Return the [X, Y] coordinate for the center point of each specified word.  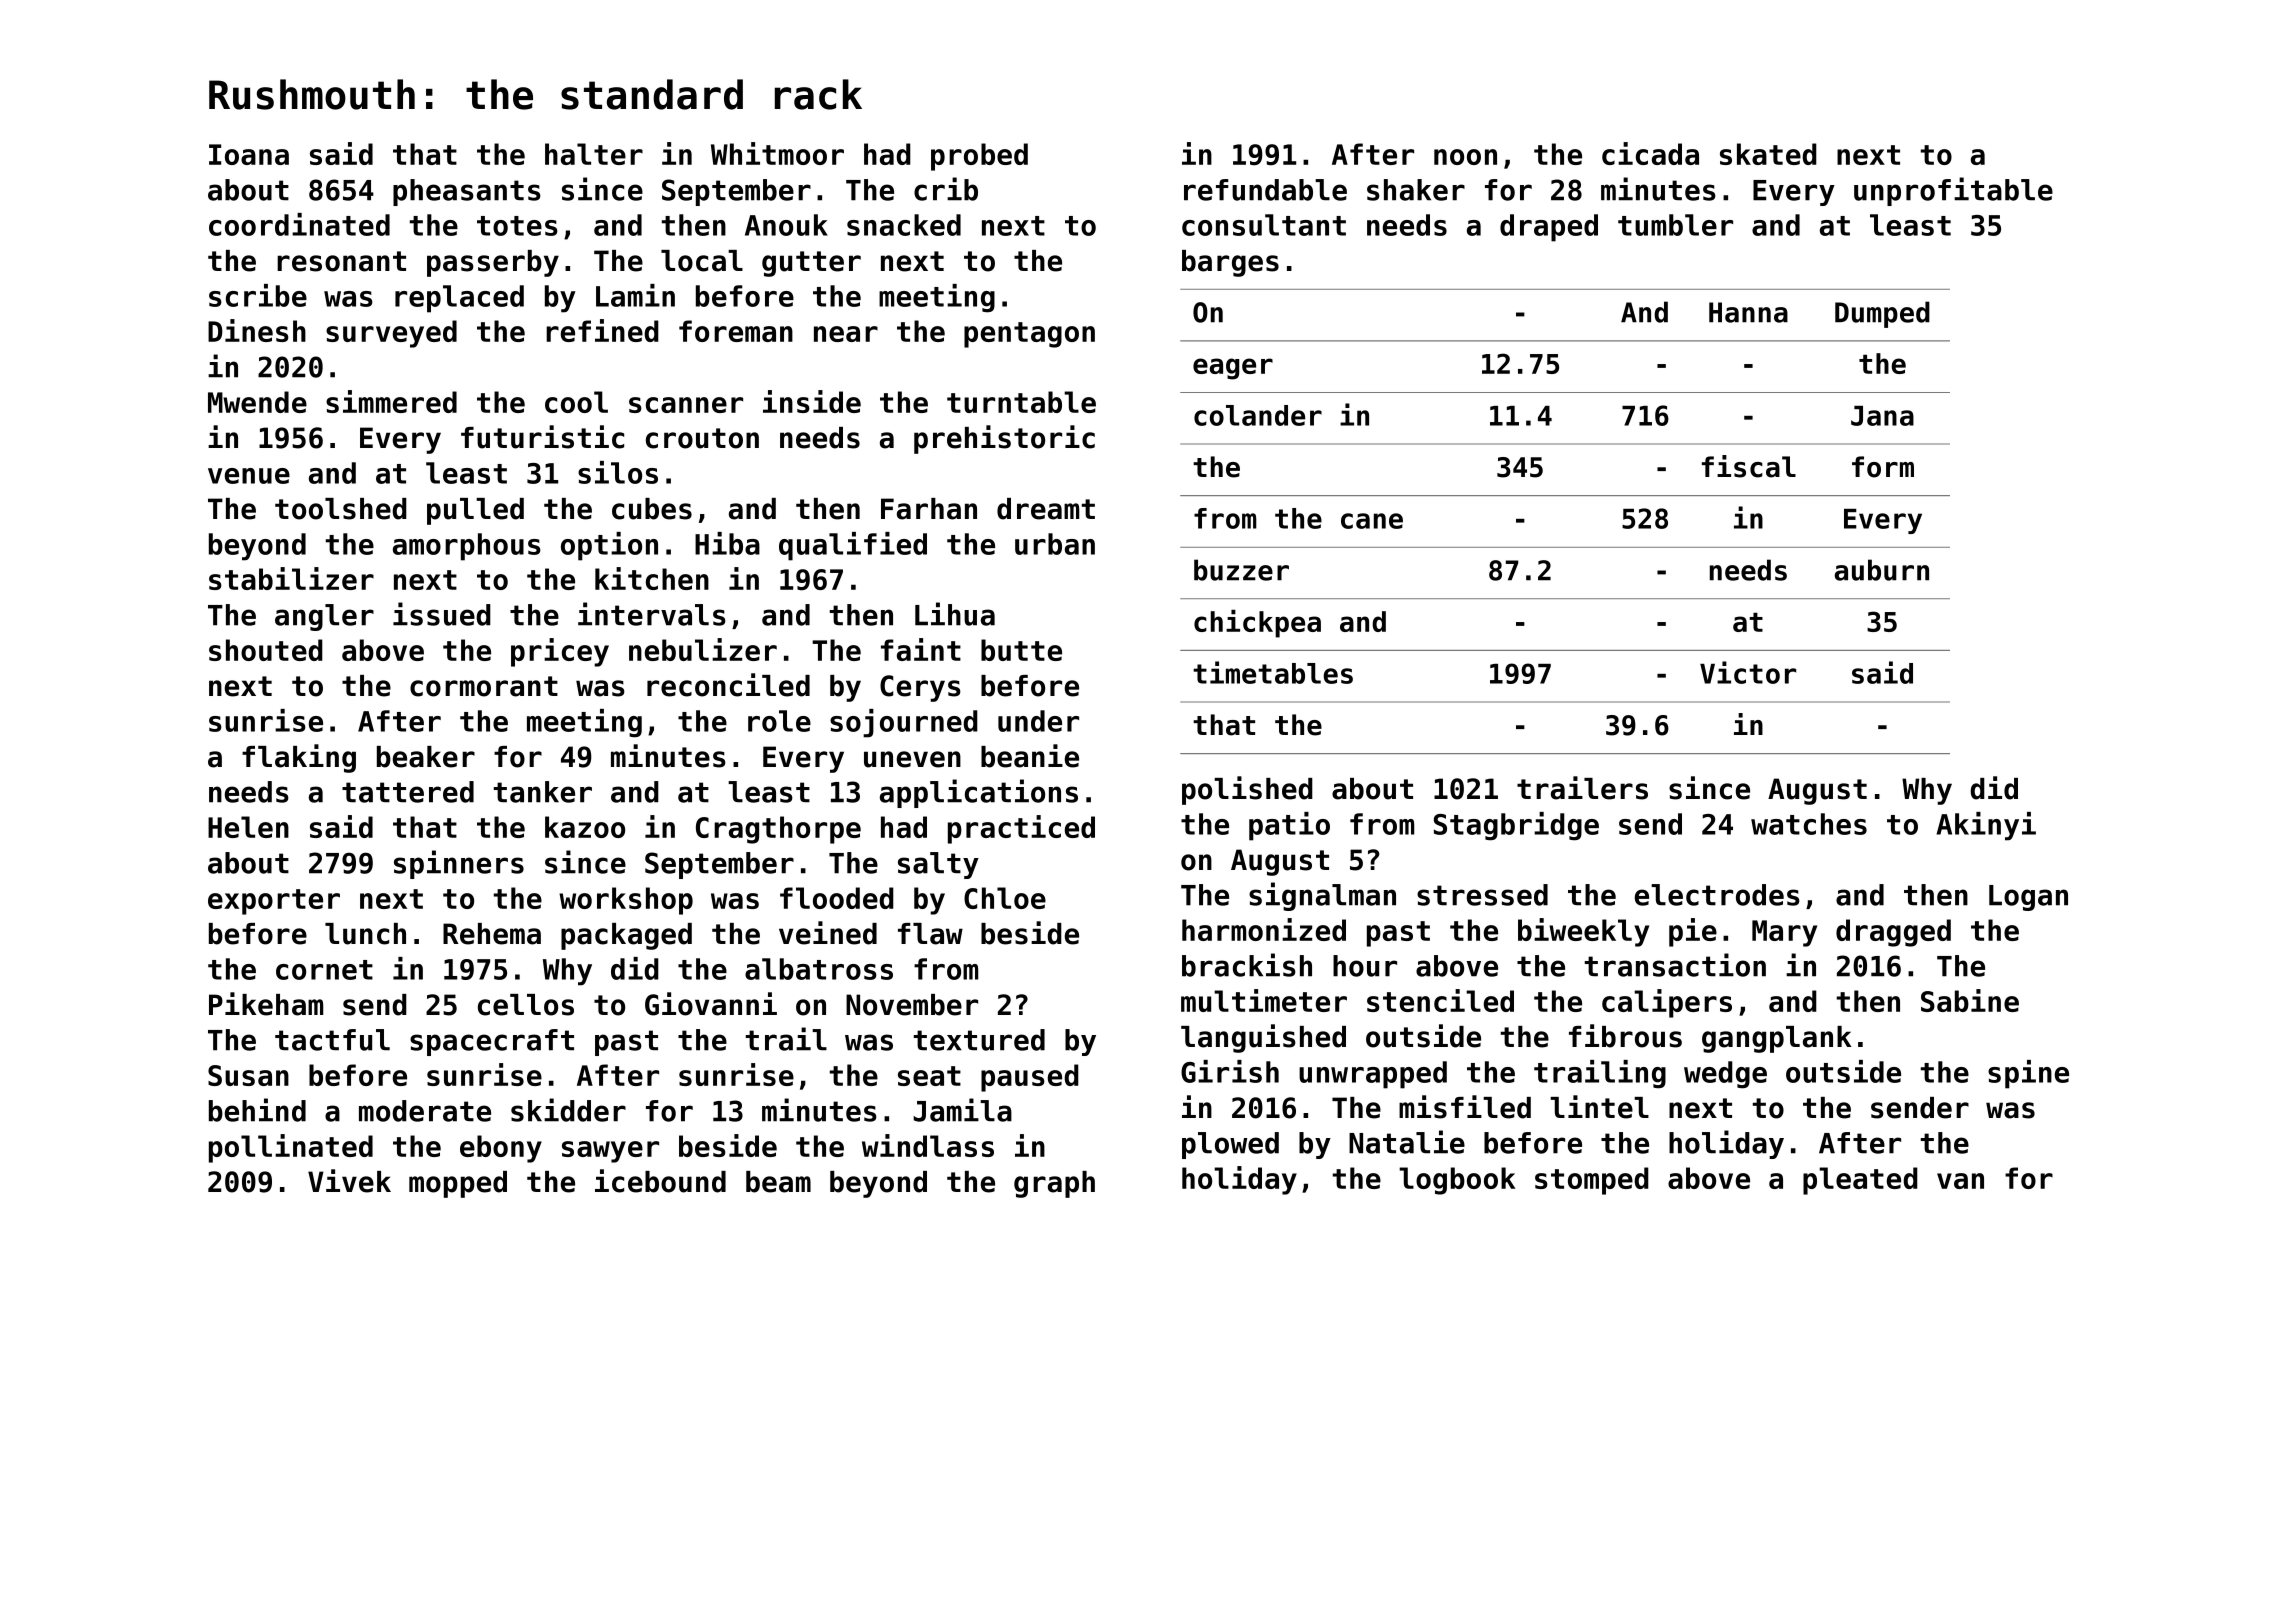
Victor [1748, 672]
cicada [1650, 153]
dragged [1893, 933]
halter [594, 154]
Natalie [1407, 1142]
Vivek [349, 1181]
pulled [475, 511]
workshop [626, 901]
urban [1055, 544]
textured [979, 1040]
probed [979, 157]
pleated [1860, 1181]
